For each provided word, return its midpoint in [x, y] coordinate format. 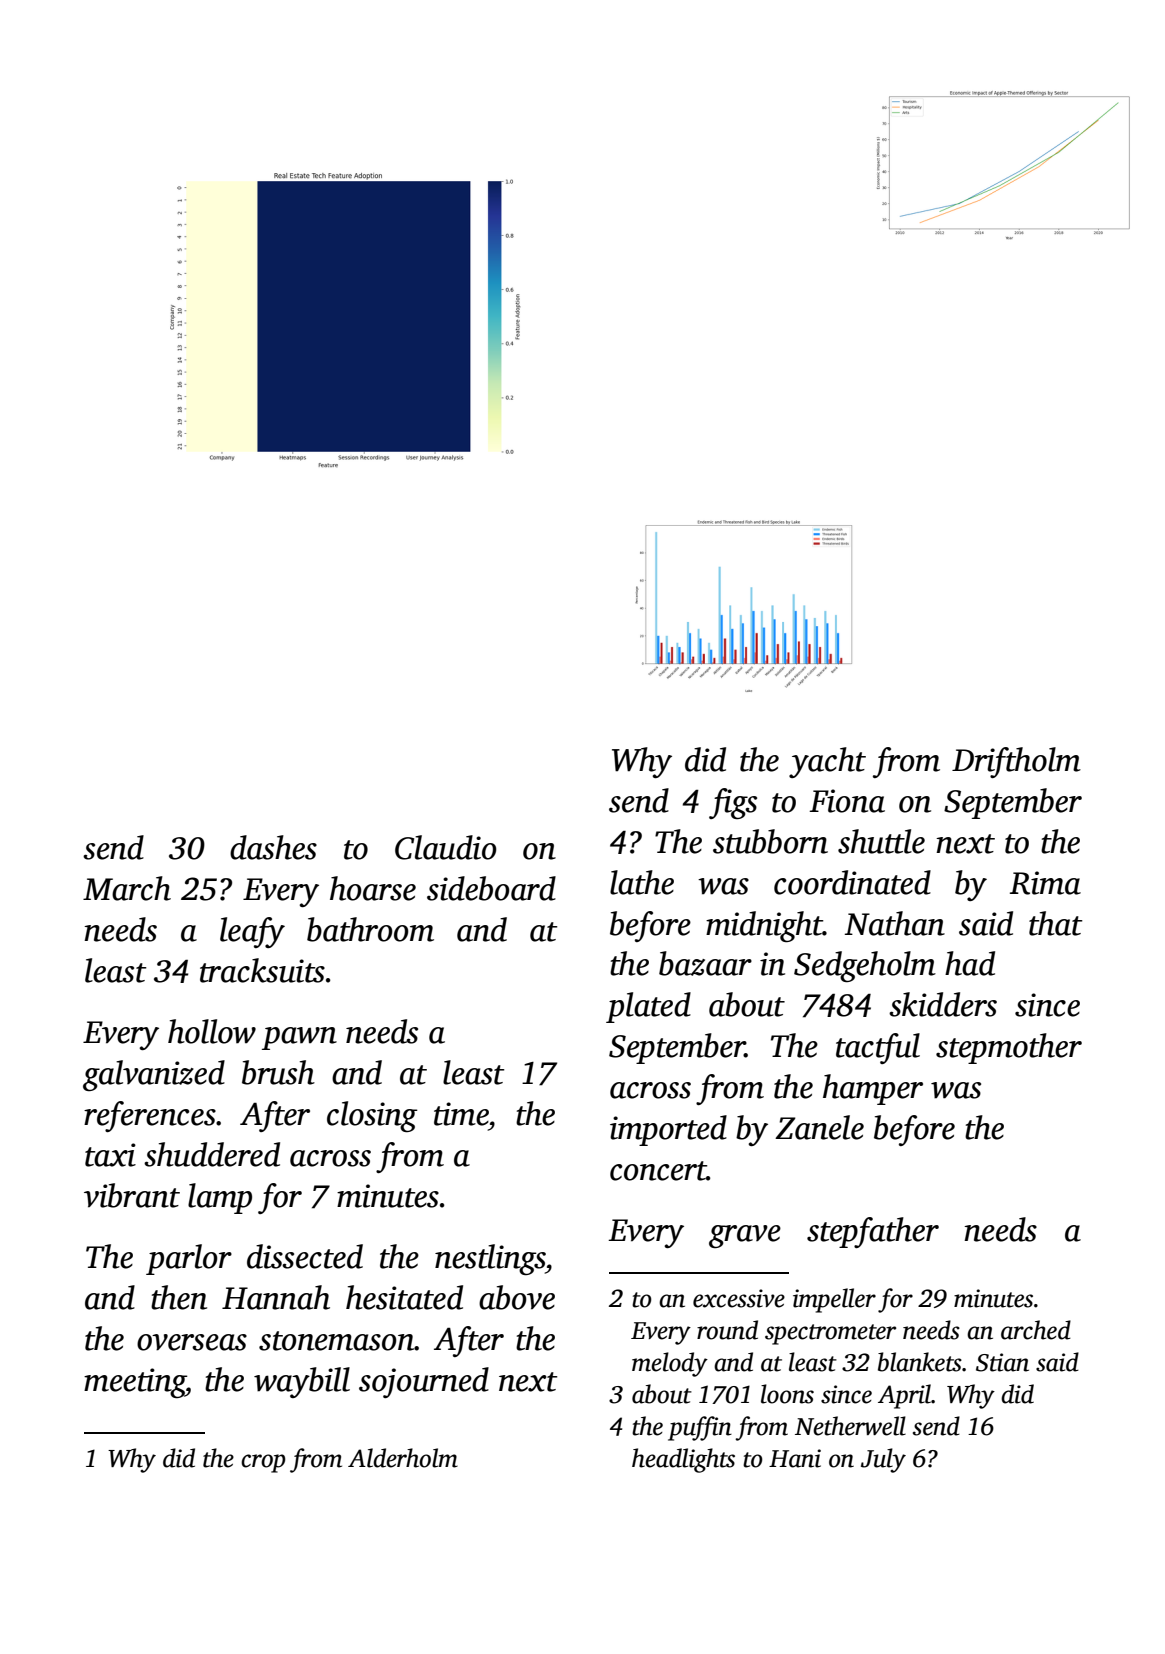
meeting [135, 1383]
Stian [1002, 1362]
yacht [827, 762]
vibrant [132, 1195]
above [517, 1297]
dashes [273, 847]
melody [670, 1364]
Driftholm [1016, 762]
